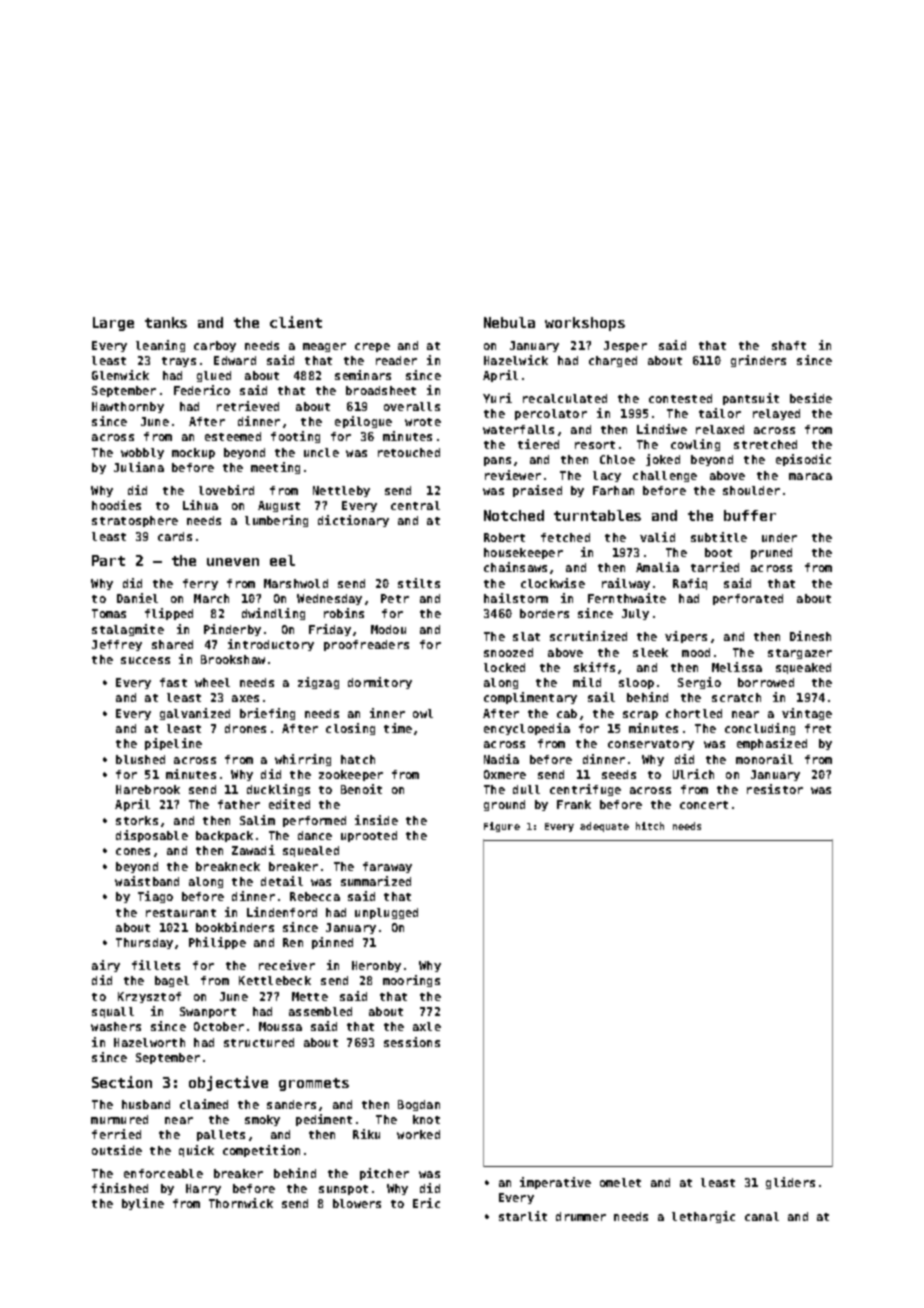 This page has height=1308, width=924. I want to click on axle, so click(427, 1026).
